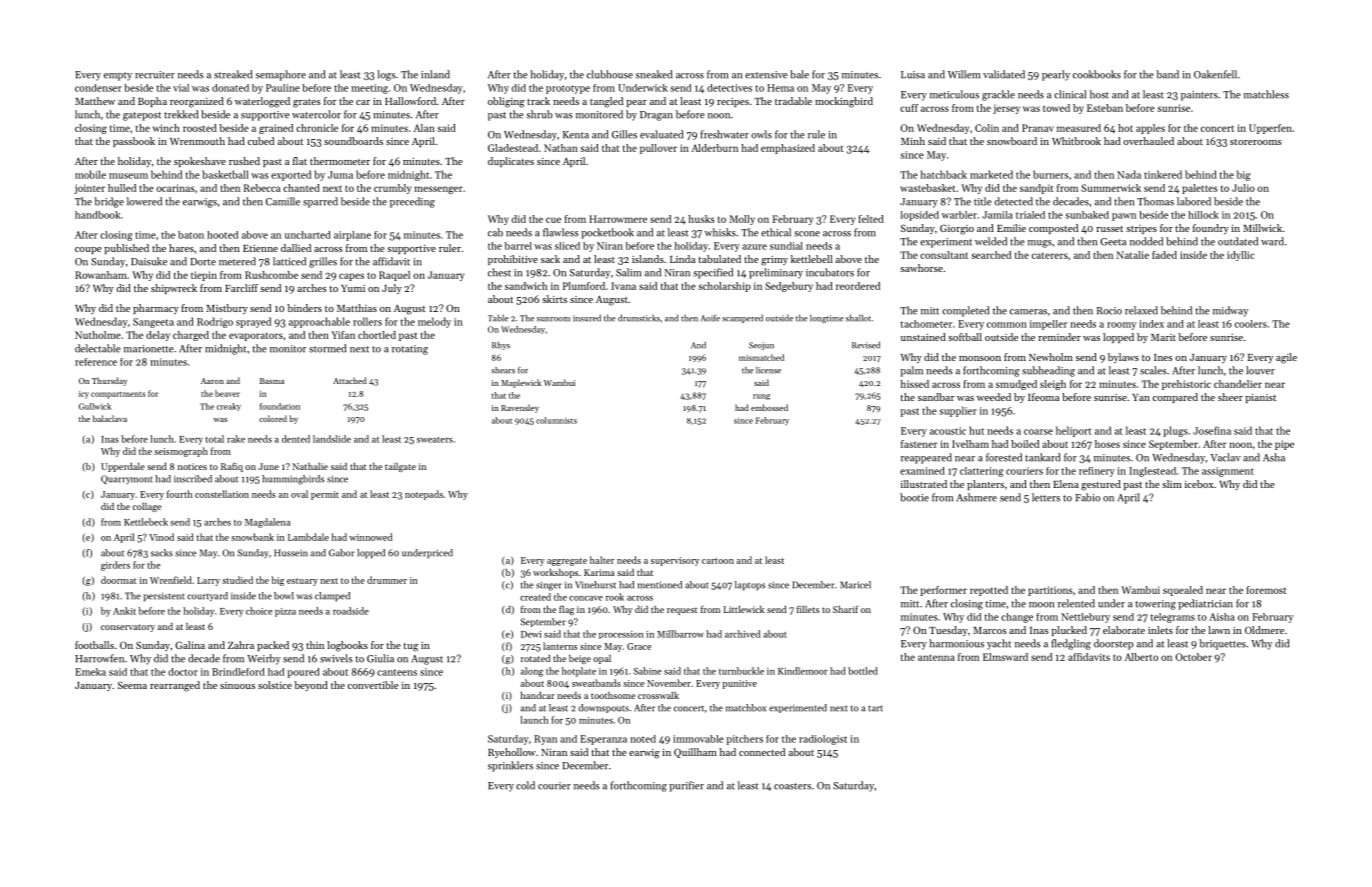  What do you see at coordinates (435, 74) in the screenshot?
I see `inland` at bounding box center [435, 74].
